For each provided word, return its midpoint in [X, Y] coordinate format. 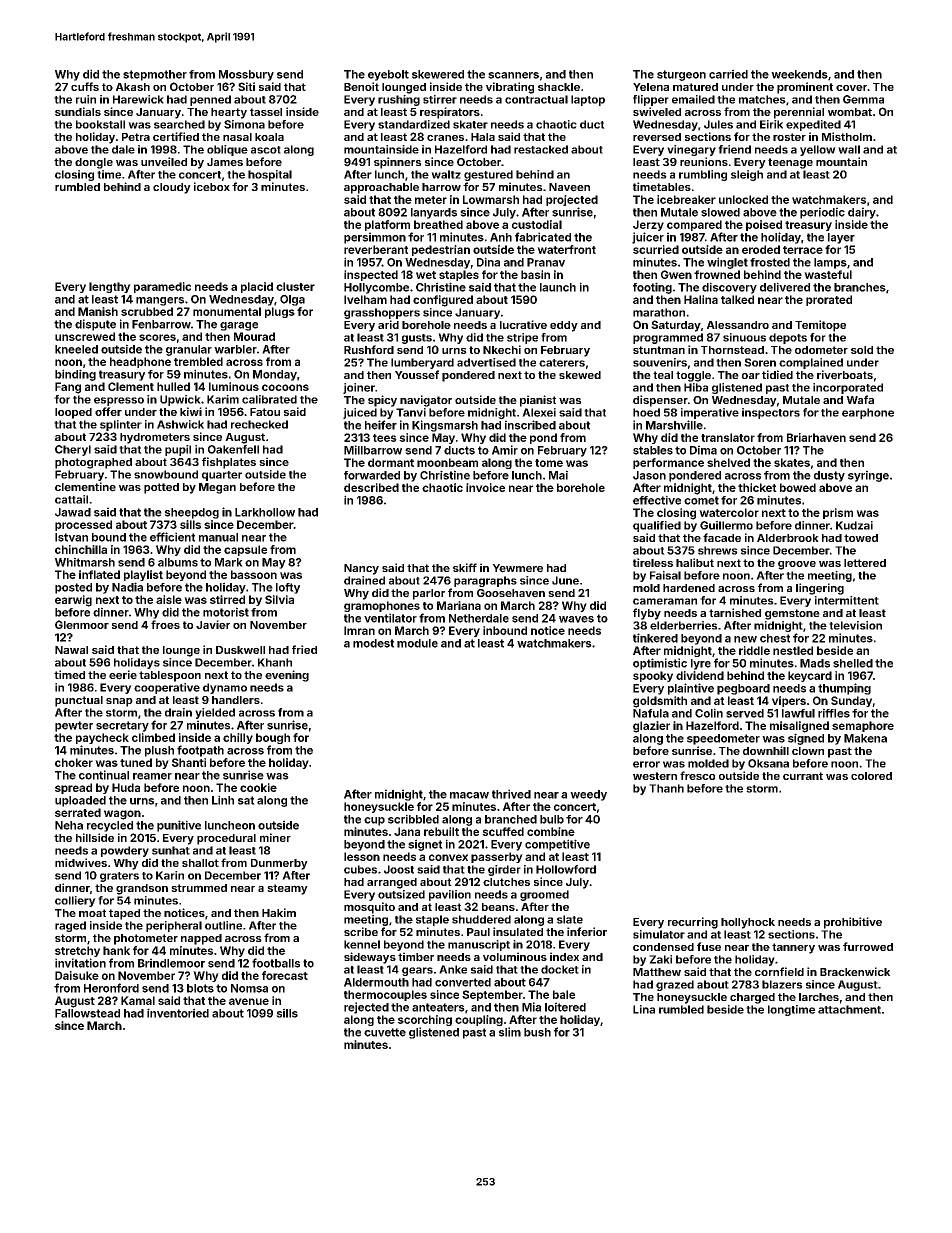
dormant [391, 462]
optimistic [660, 664]
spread [73, 788]
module [417, 643]
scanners [513, 75]
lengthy [110, 287]
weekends [799, 74]
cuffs [85, 86]
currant [803, 776]
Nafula [651, 713]
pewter [74, 726]
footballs [276, 963]
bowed [798, 487]
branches [860, 287]
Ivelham [365, 299]
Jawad [73, 512]
